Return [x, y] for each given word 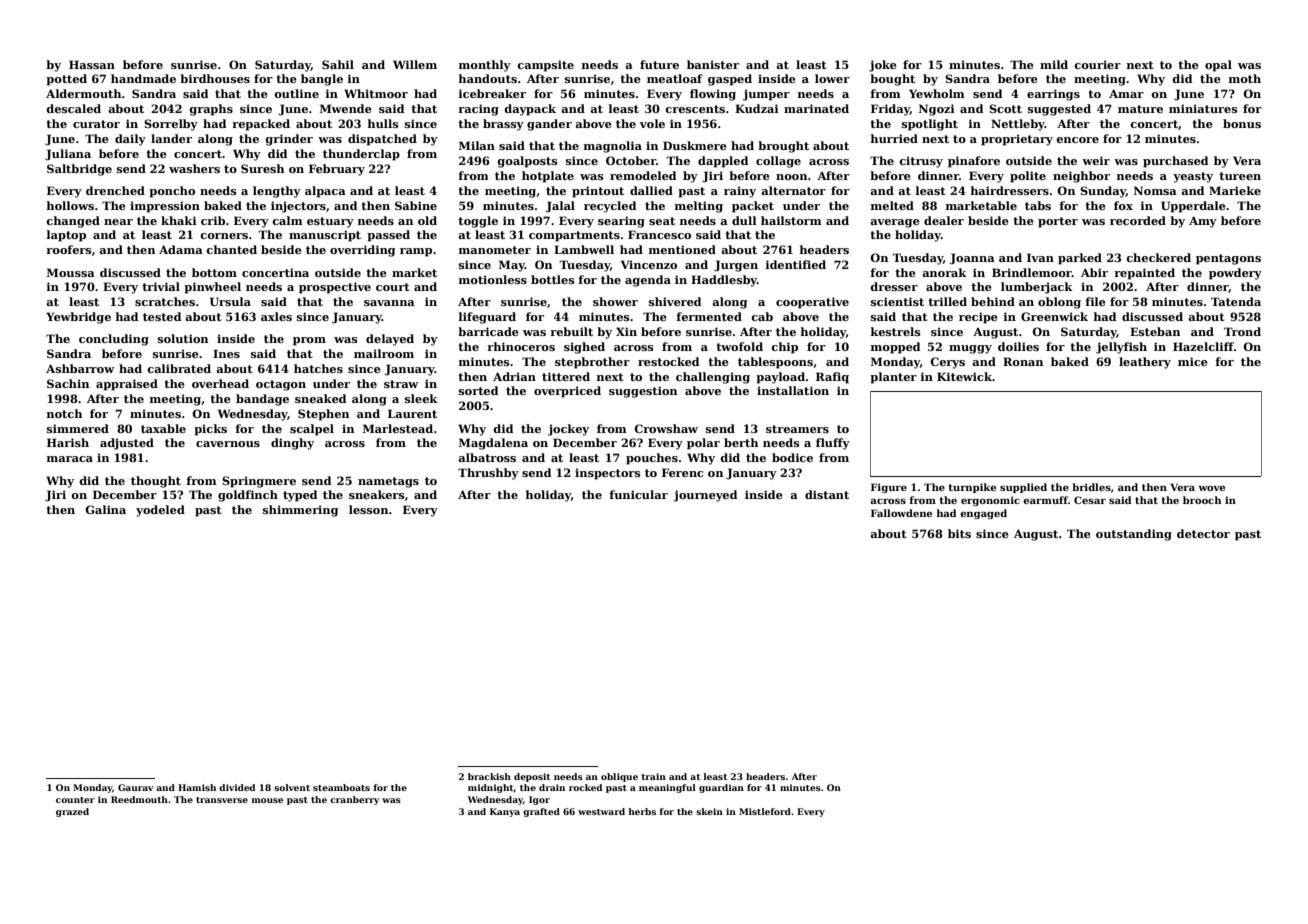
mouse [268, 800]
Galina [105, 509]
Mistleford [765, 811]
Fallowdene [901, 513]
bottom [214, 272]
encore [1077, 140]
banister [713, 64]
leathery [1145, 363]
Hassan [92, 64]
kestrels [896, 331]
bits [959, 533]
